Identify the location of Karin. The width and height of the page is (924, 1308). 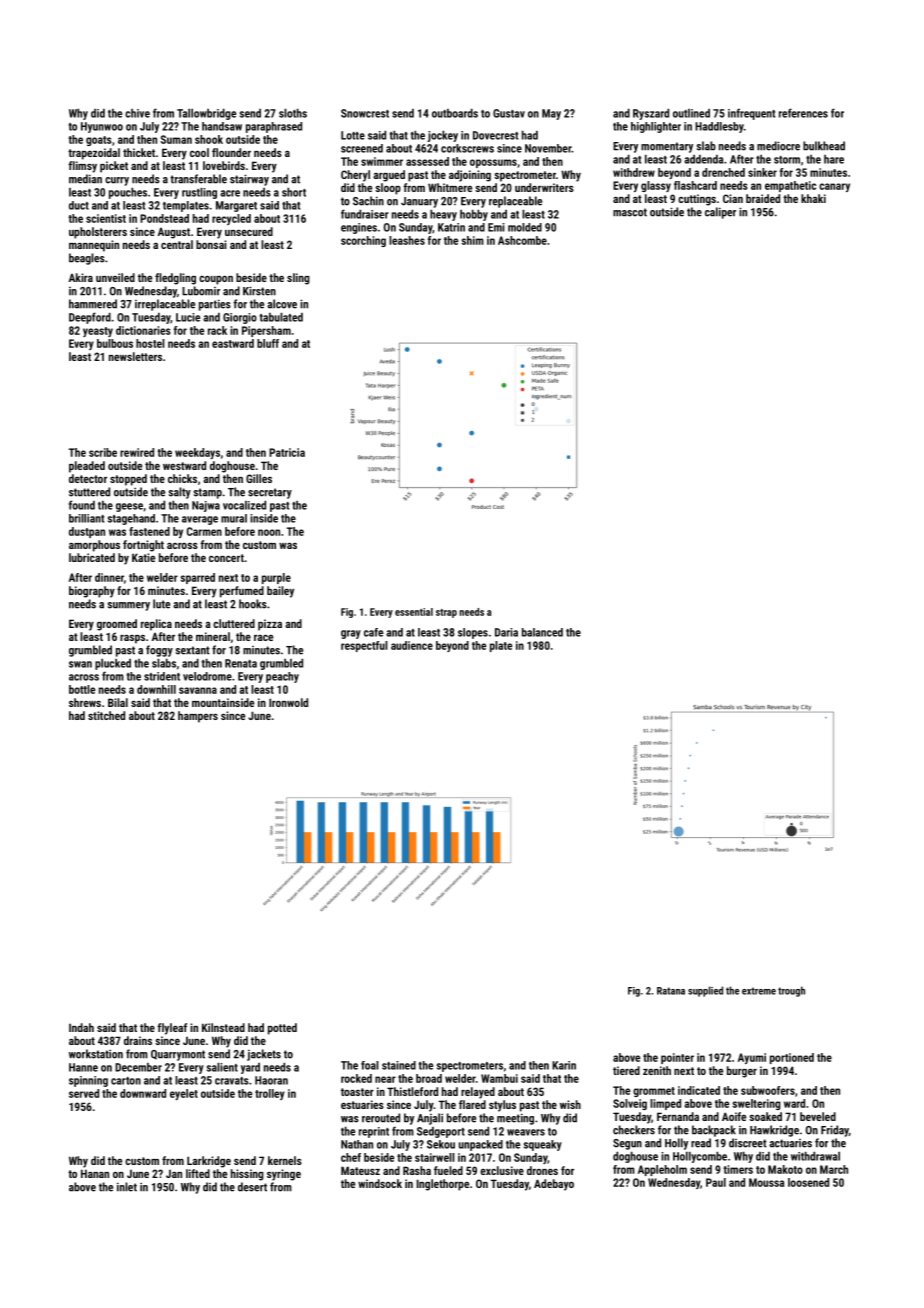
(564, 1065).
